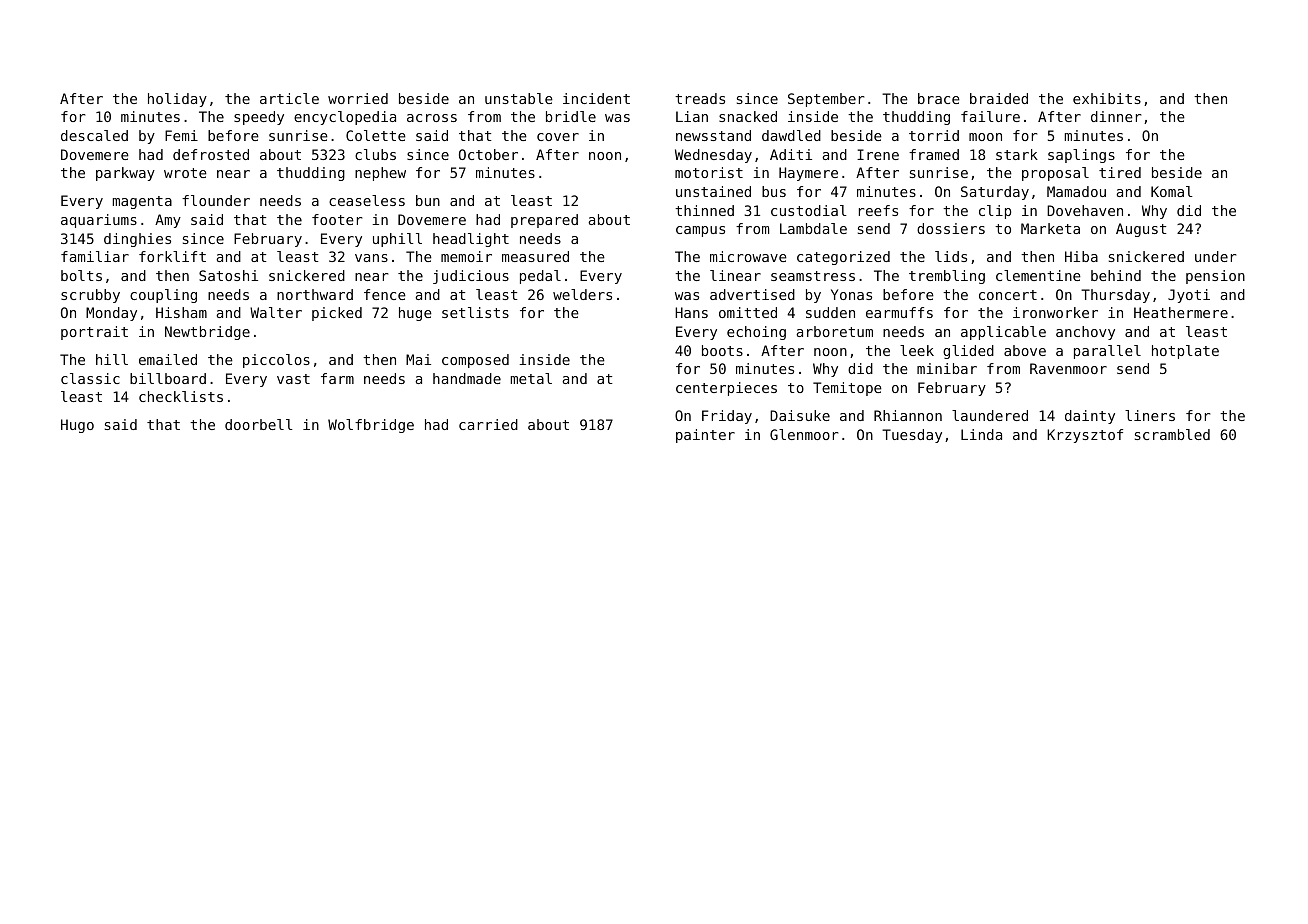  What do you see at coordinates (1081, 156) in the screenshot?
I see `saplings` at bounding box center [1081, 156].
